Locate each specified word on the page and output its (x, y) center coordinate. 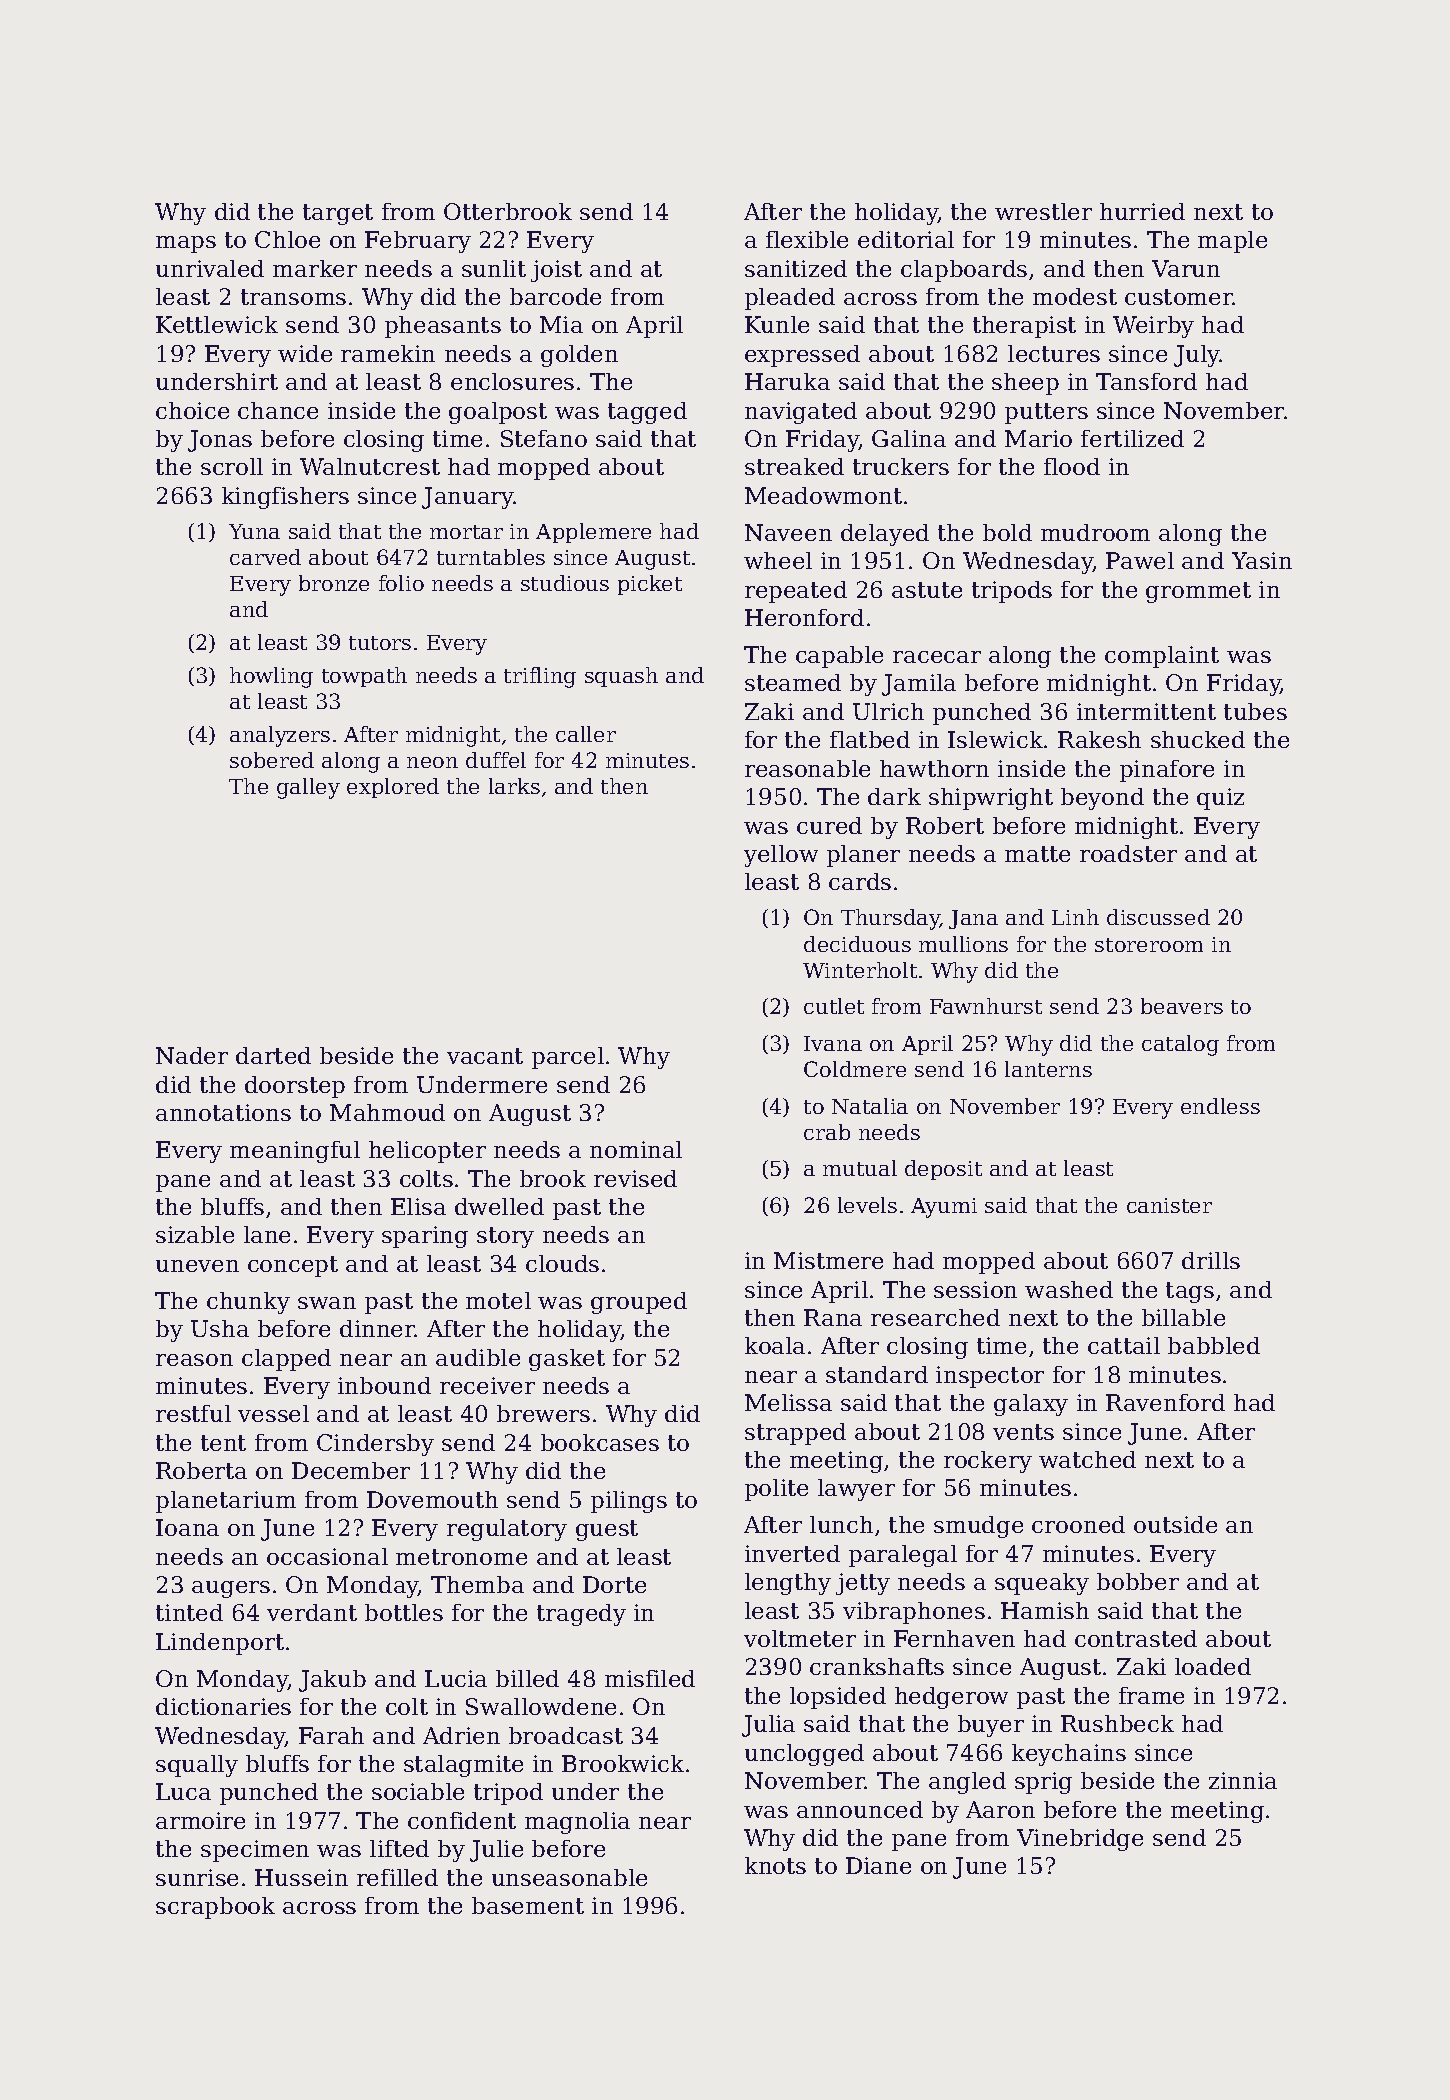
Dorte (614, 1584)
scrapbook (215, 1908)
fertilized (1132, 438)
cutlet (834, 1006)
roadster (1128, 853)
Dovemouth (432, 1499)
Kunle (777, 324)
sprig (1043, 1783)
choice (192, 410)
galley (308, 788)
